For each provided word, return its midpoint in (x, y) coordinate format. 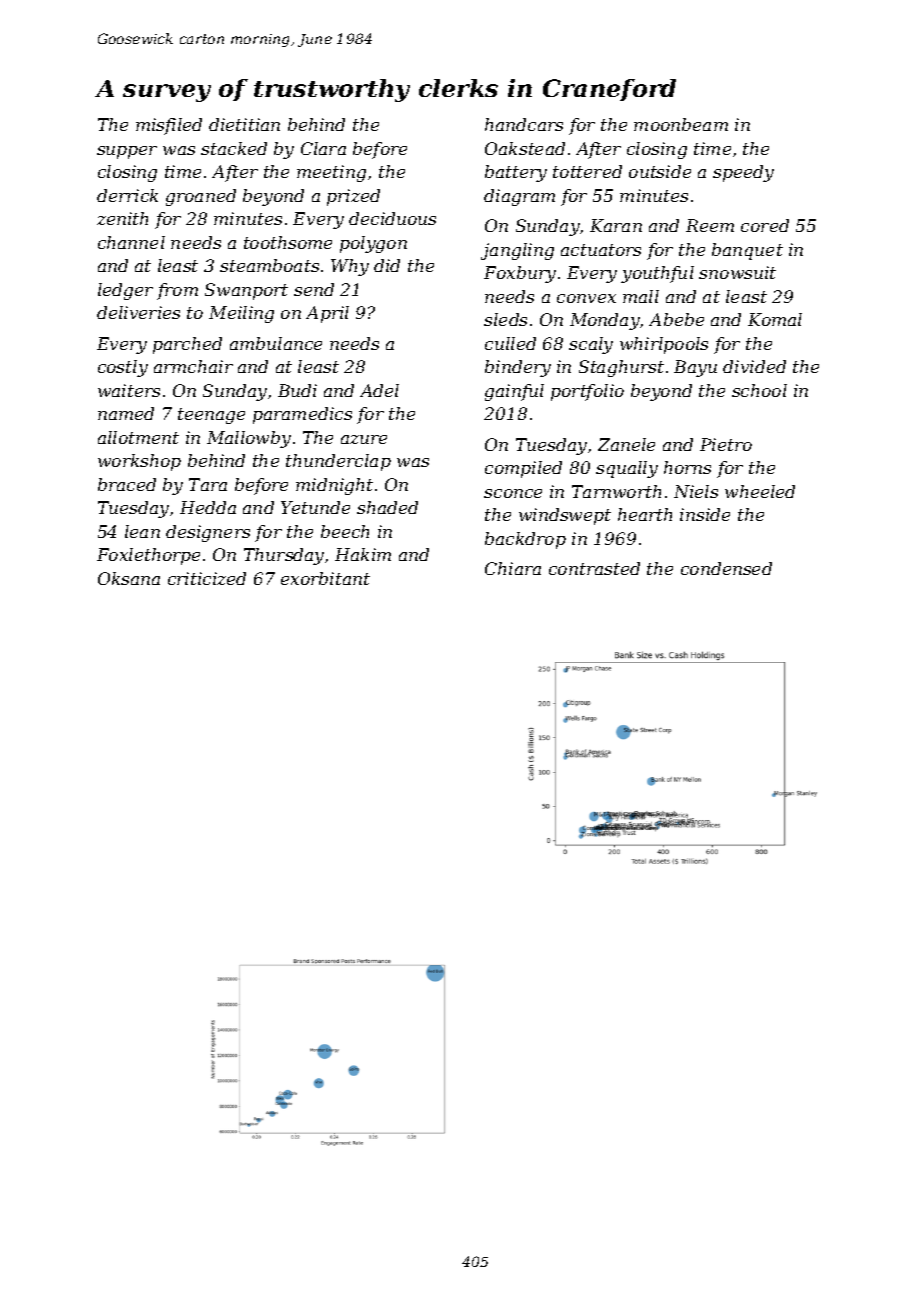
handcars (524, 124)
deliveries (138, 312)
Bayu (695, 368)
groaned (201, 197)
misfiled (169, 126)
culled (510, 343)
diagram (519, 197)
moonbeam (681, 124)
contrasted (594, 568)
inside (705, 514)
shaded (387, 507)
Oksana (129, 578)
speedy (743, 173)
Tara (208, 484)
